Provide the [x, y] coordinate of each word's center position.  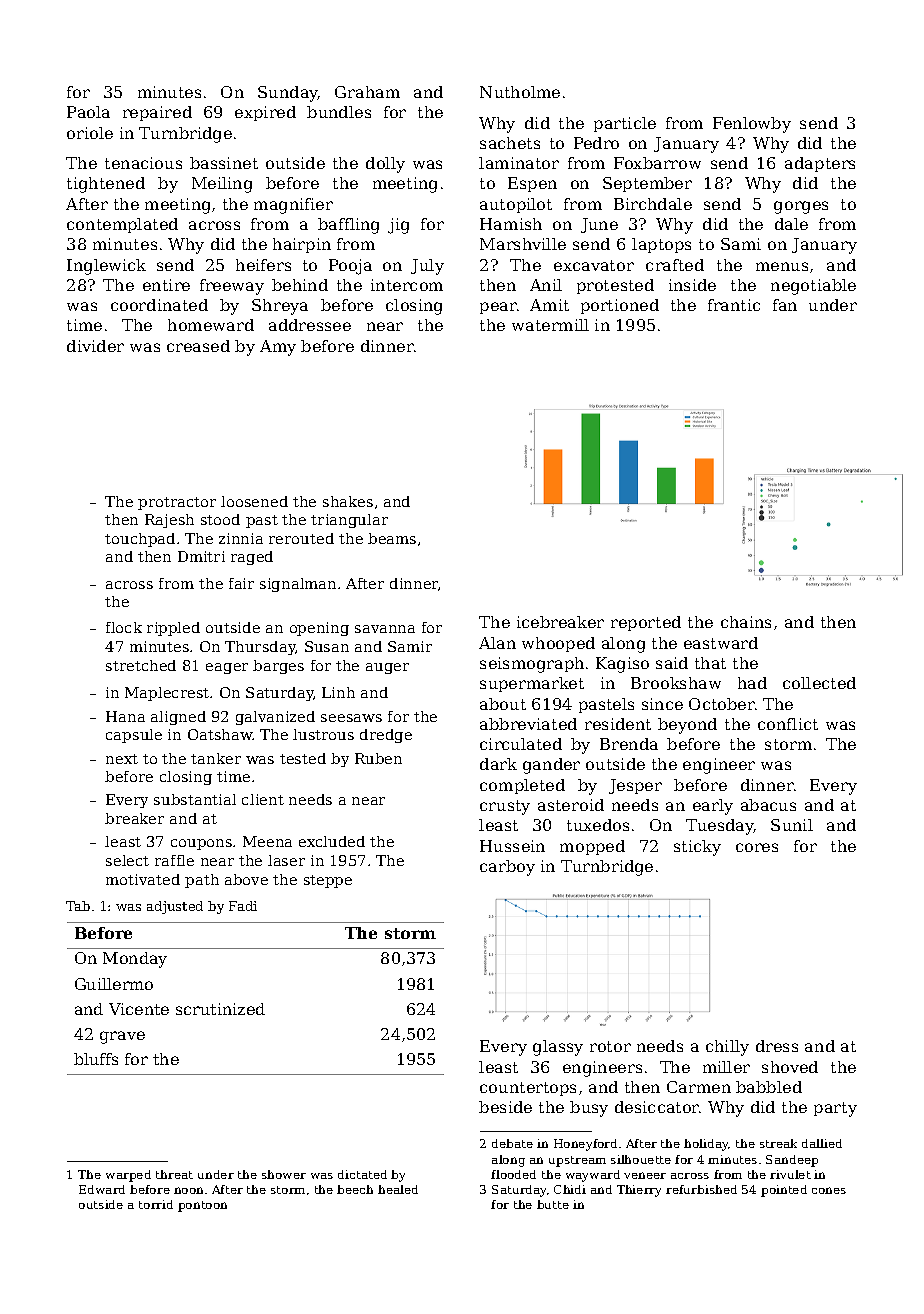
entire [166, 285]
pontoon [202, 1206]
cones [829, 1190]
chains [746, 622]
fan [785, 305]
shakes [348, 501]
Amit [549, 305]
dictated [362, 1174]
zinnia [241, 538]
